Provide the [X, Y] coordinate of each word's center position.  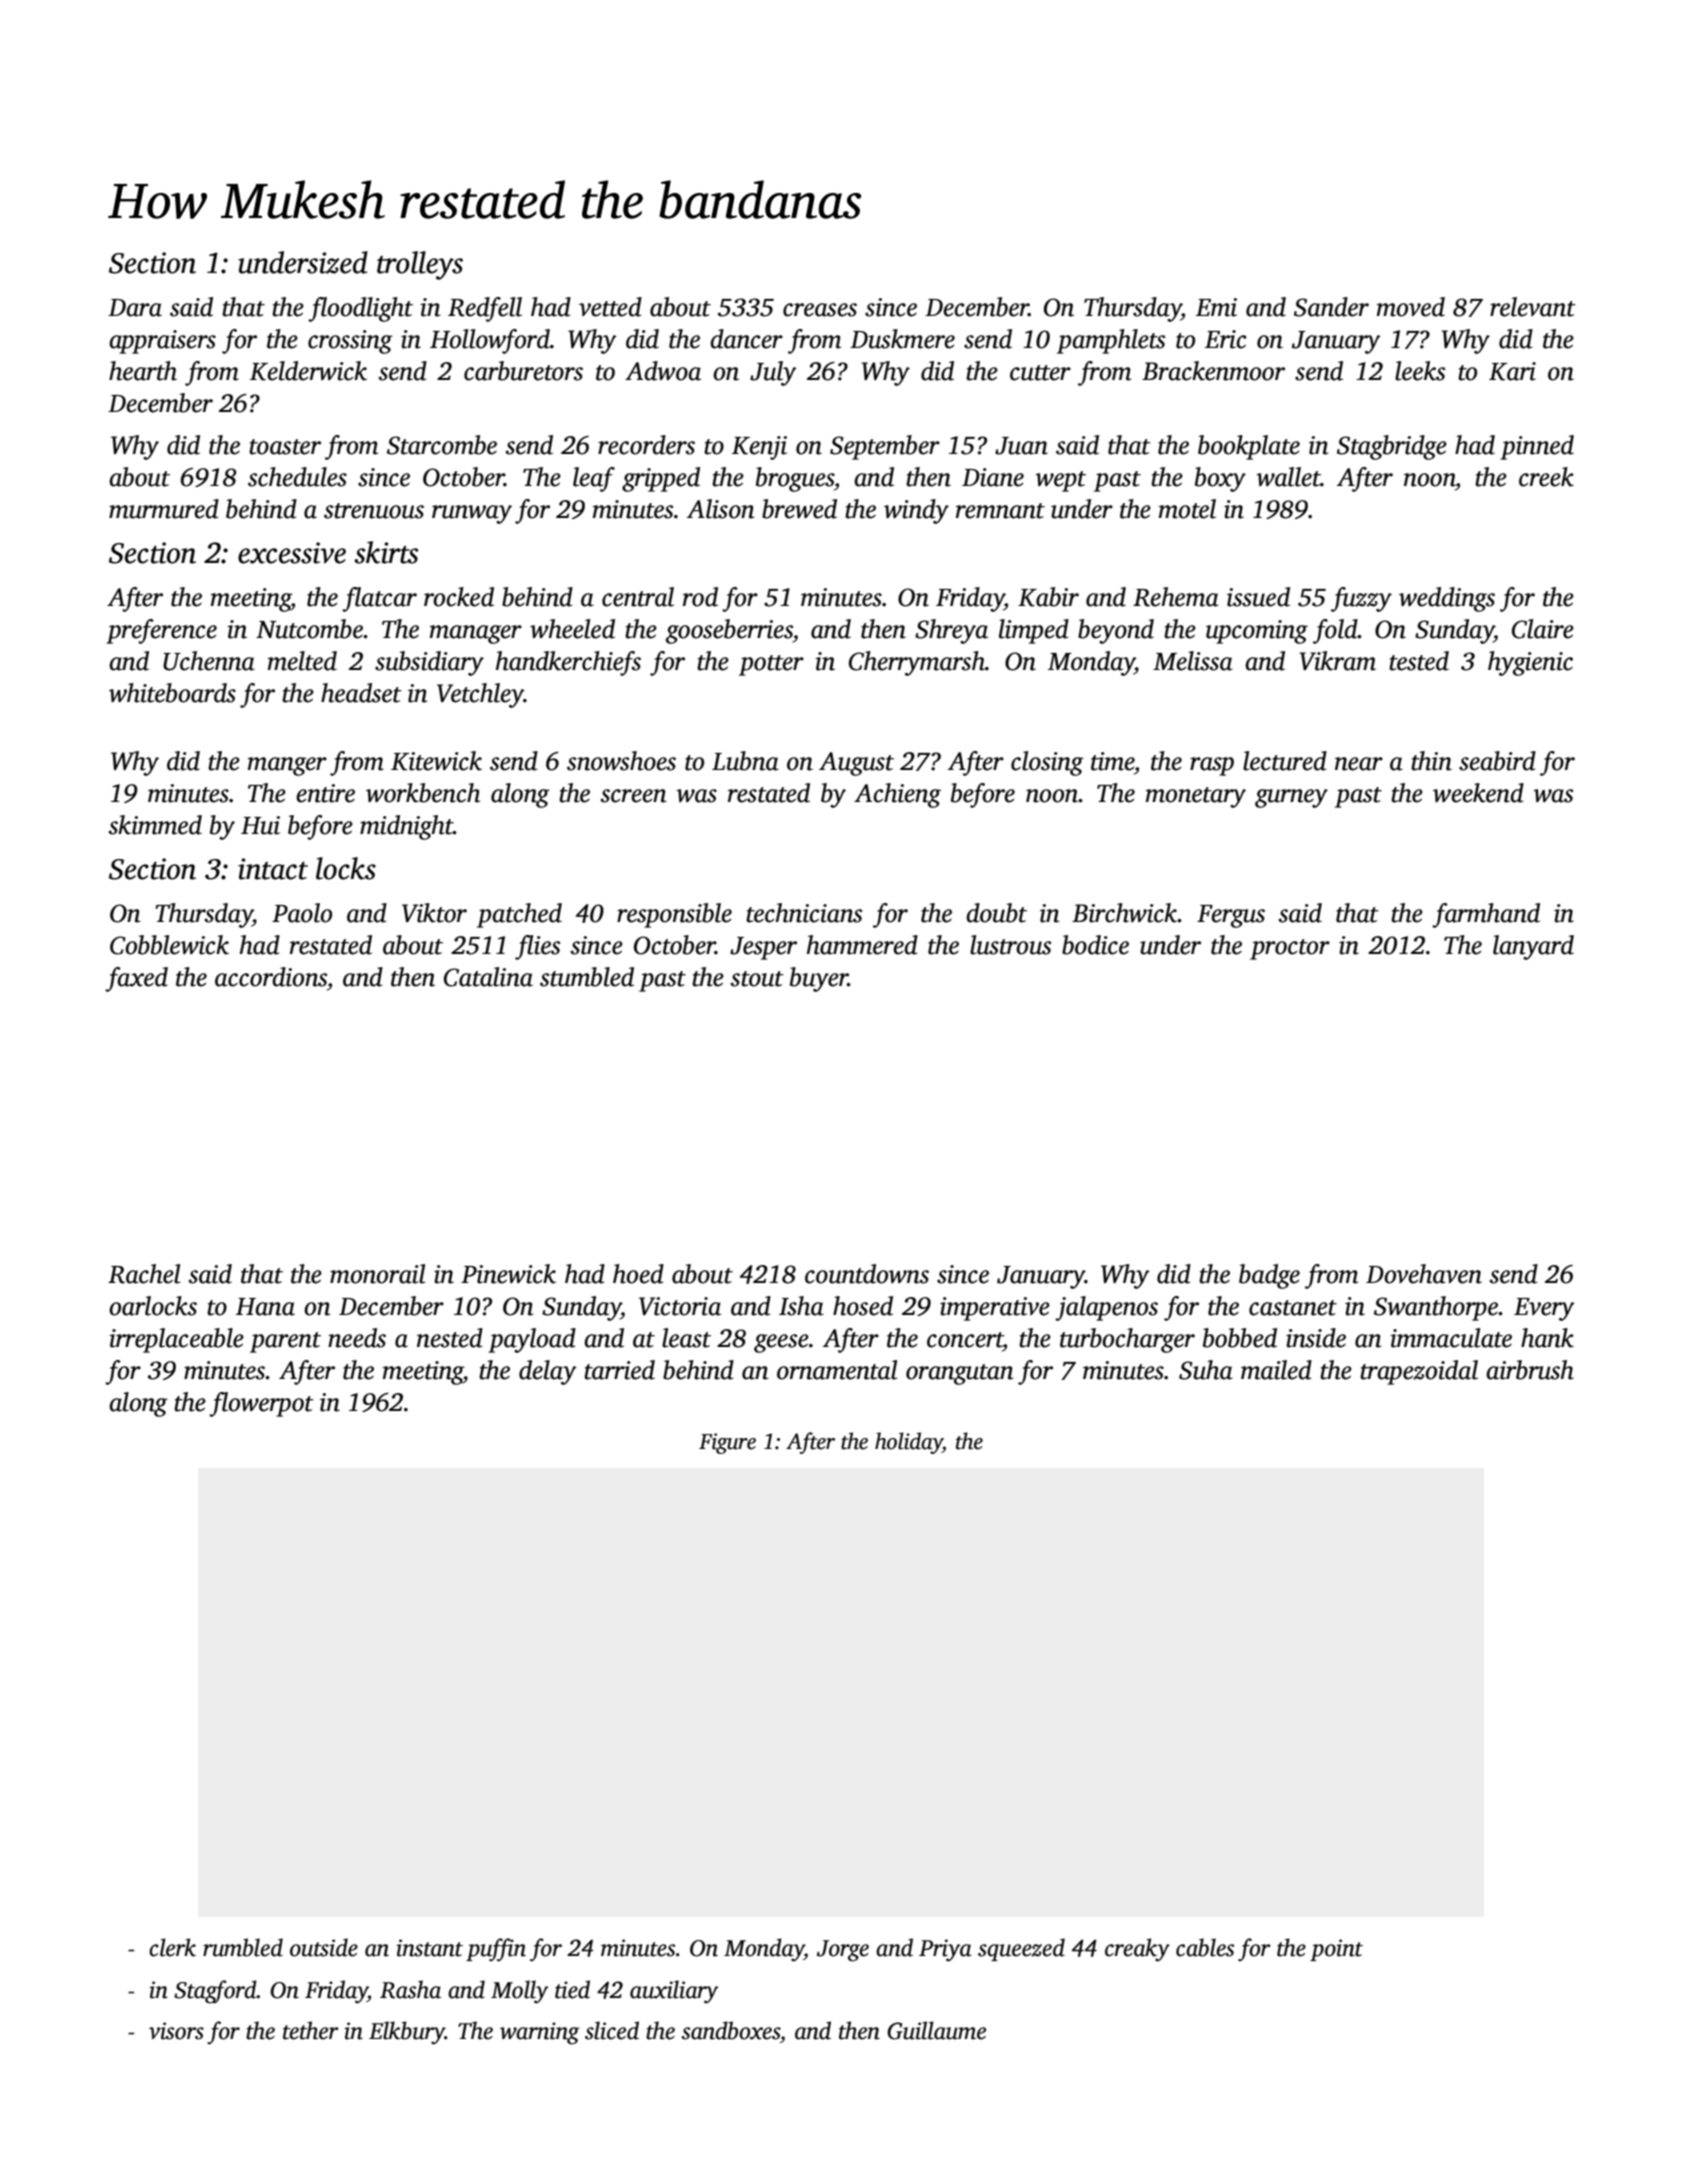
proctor [1290, 949]
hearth [143, 371]
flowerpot [261, 1404]
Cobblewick [169, 945]
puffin [496, 1950]
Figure [727, 1443]
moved [1411, 307]
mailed [1276, 1370]
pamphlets [1111, 341]
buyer [819, 979]
